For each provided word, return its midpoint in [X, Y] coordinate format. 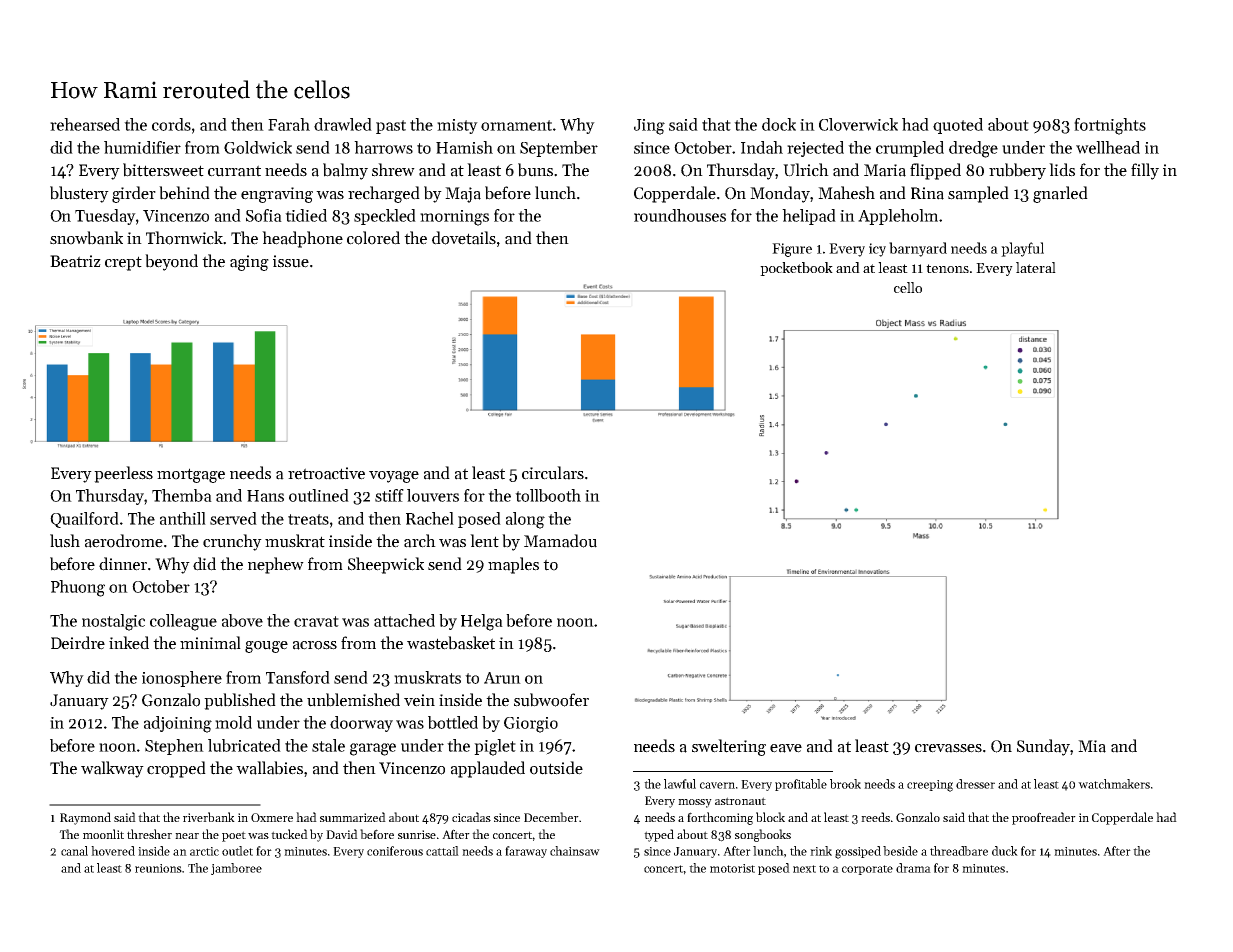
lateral [1036, 267]
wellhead [1108, 147]
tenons [947, 268]
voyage [394, 477]
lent [484, 541]
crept [123, 263]
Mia [1092, 746]
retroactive [326, 473]
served [233, 518]
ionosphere [182, 679]
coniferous [395, 851]
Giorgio [531, 725]
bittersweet [163, 170]
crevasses [948, 748]
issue [291, 261]
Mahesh [846, 193]
